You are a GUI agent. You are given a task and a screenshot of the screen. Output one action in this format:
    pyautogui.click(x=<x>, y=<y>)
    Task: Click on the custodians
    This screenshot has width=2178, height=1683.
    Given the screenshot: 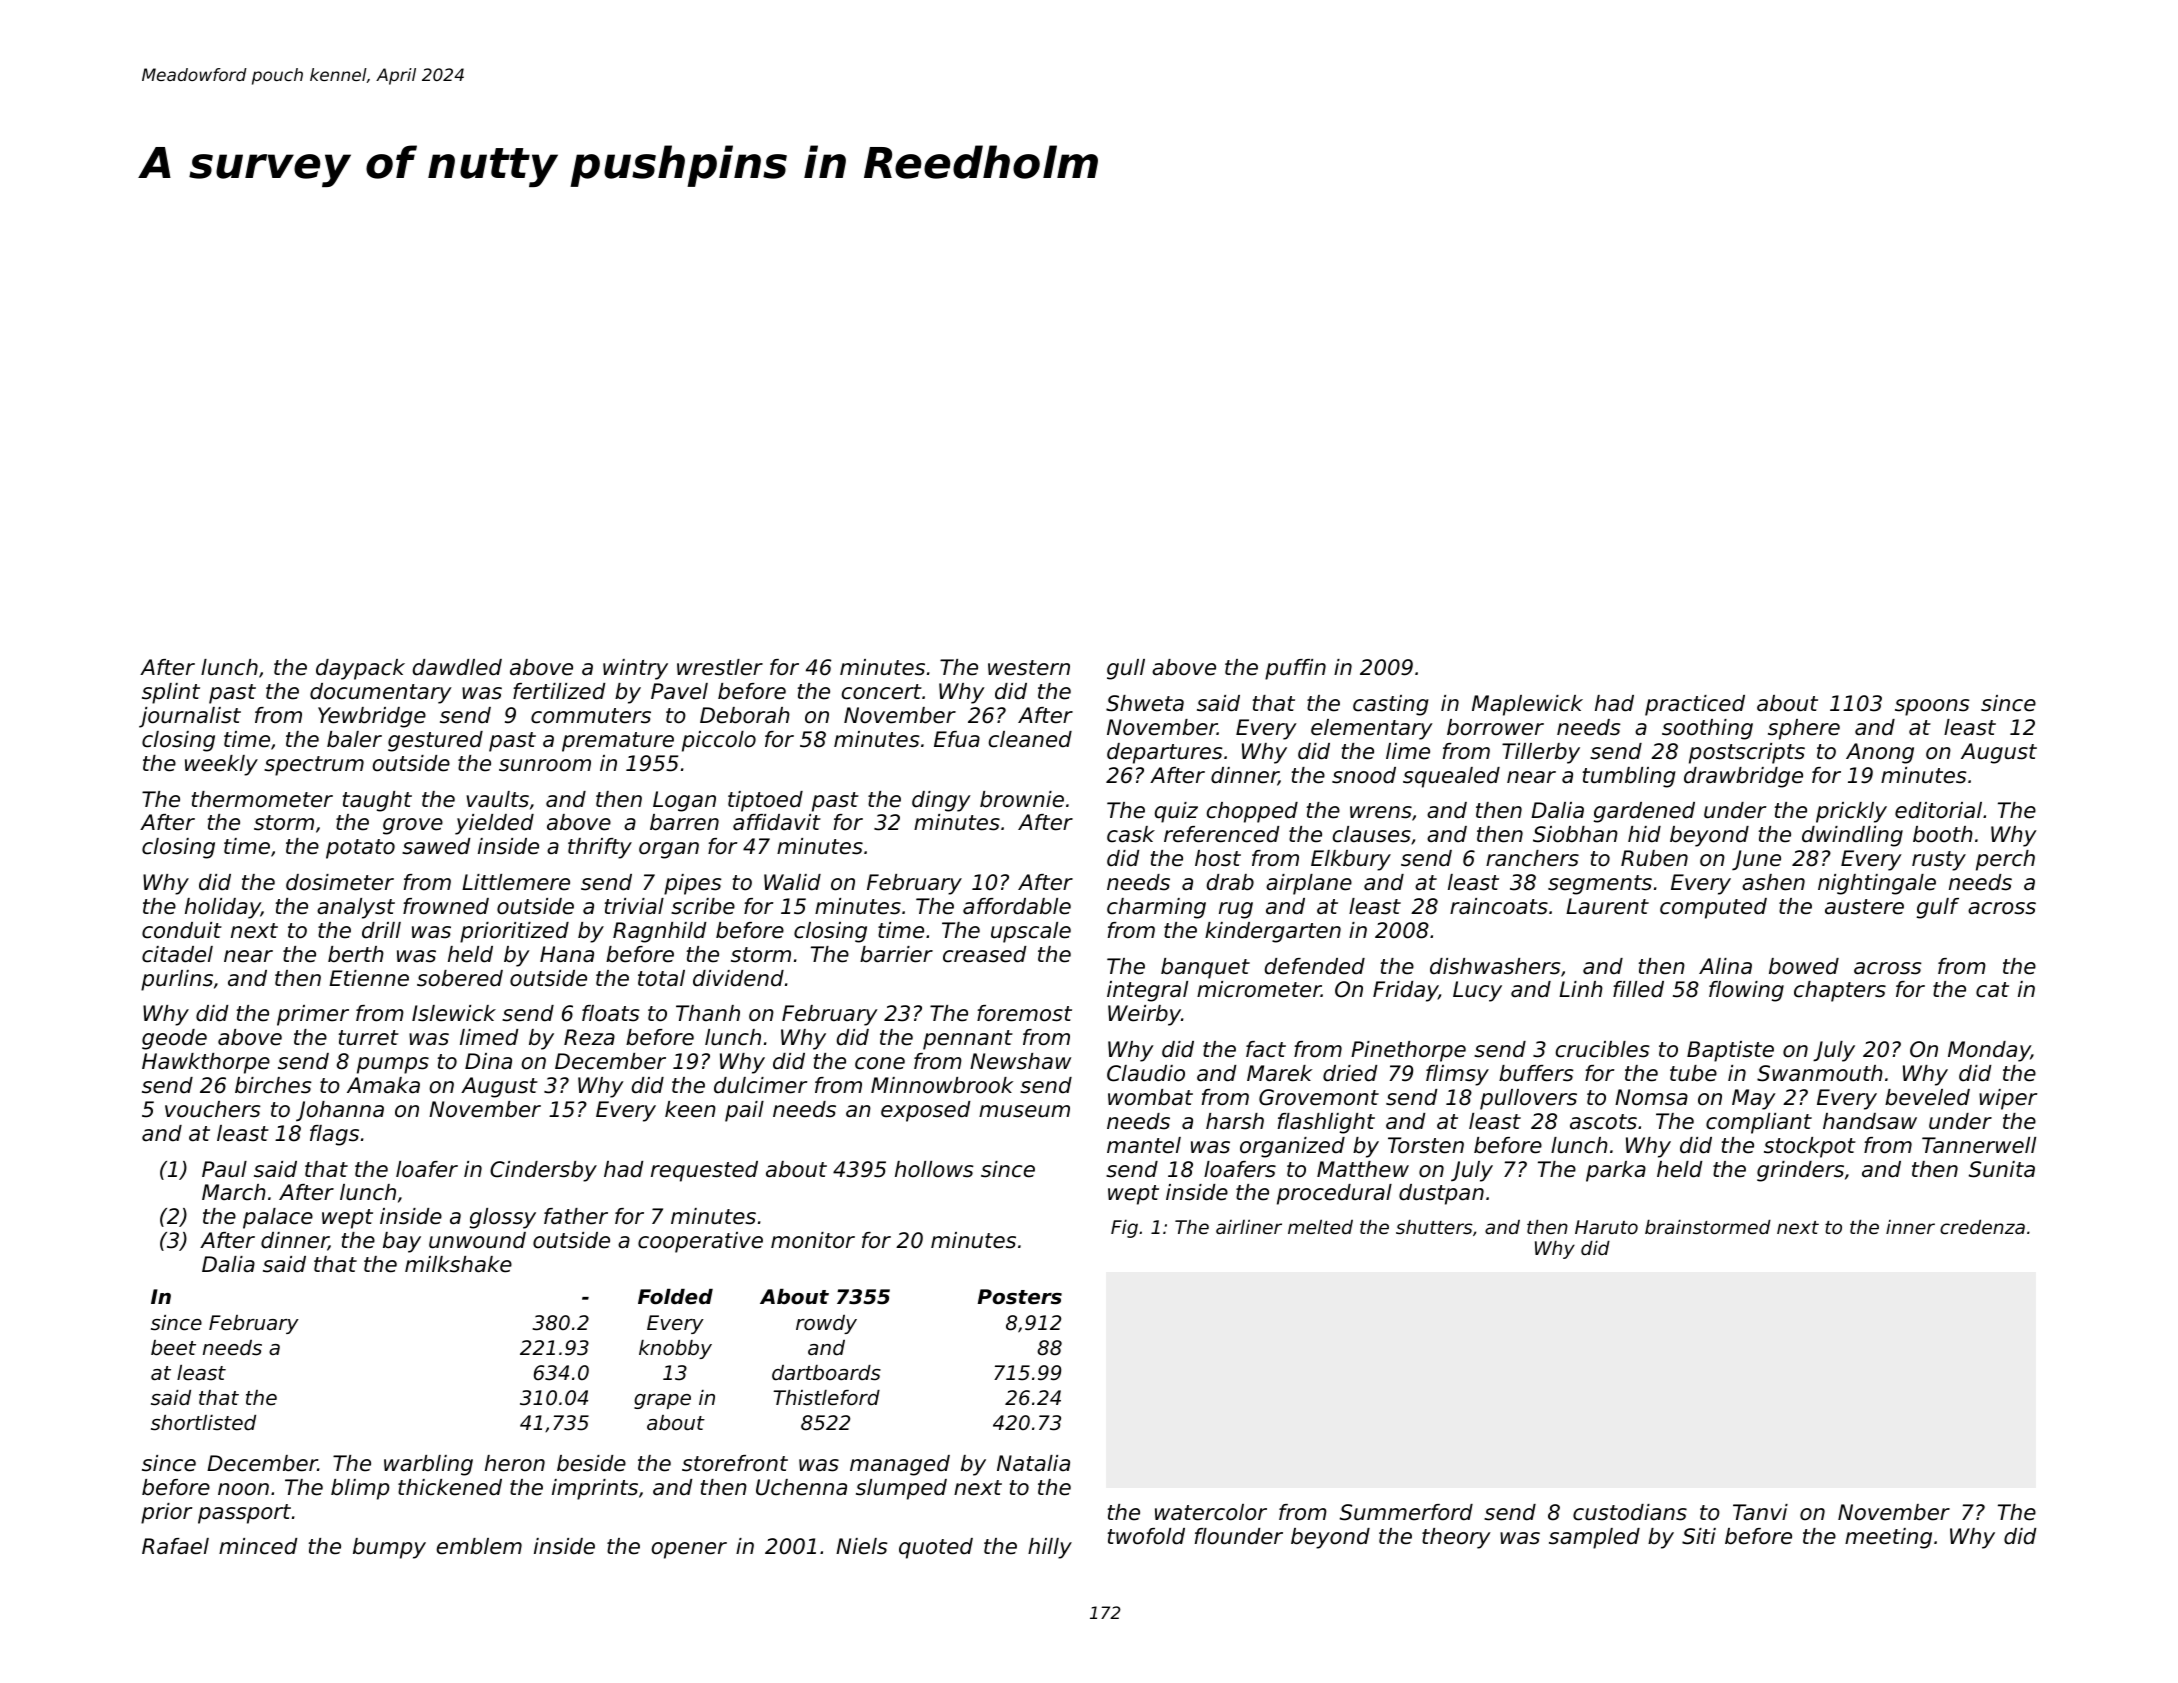 What is the action you would take?
    pyautogui.click(x=1630, y=1512)
